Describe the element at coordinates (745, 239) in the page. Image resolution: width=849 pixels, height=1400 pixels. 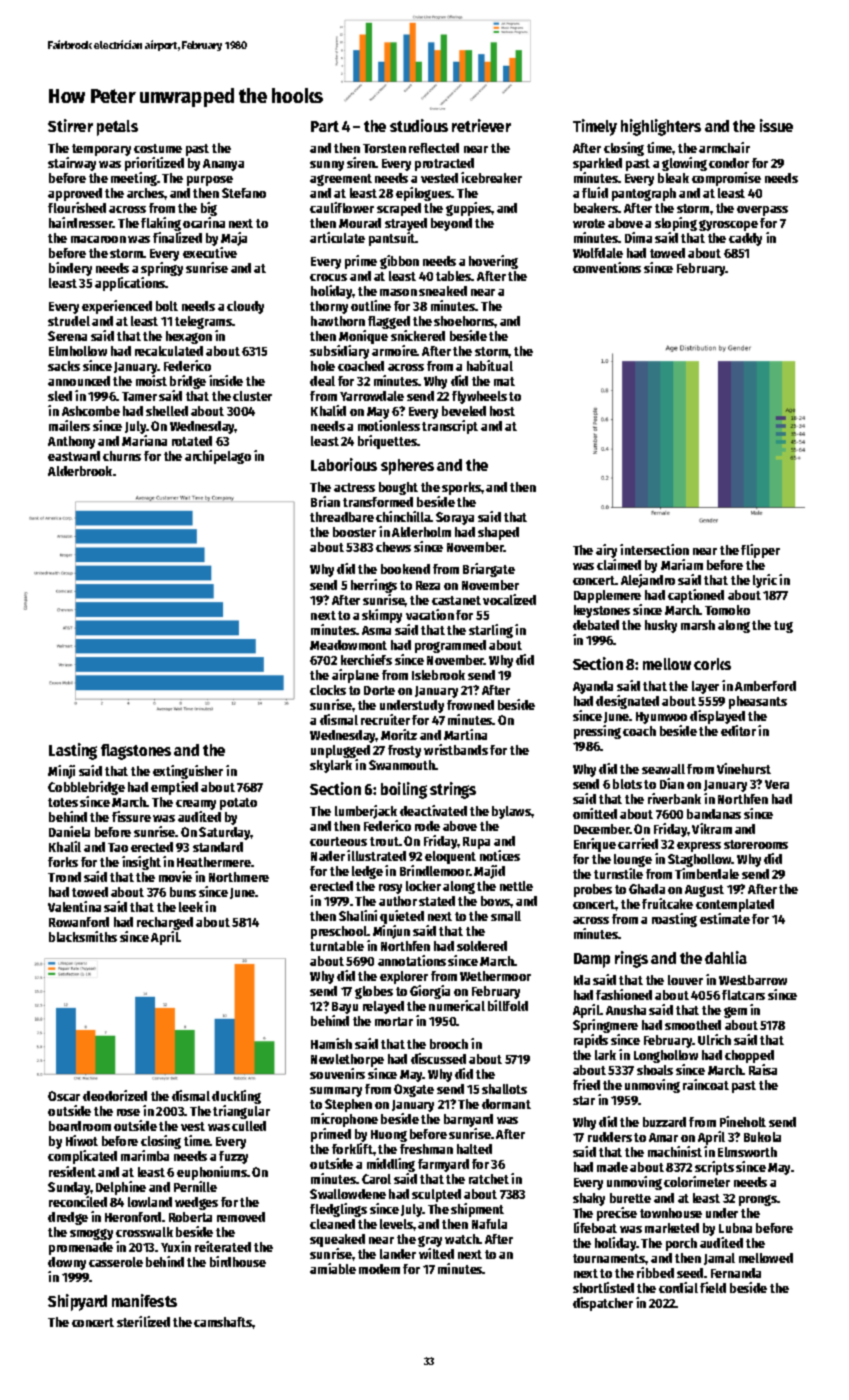
I see `caddy` at that location.
